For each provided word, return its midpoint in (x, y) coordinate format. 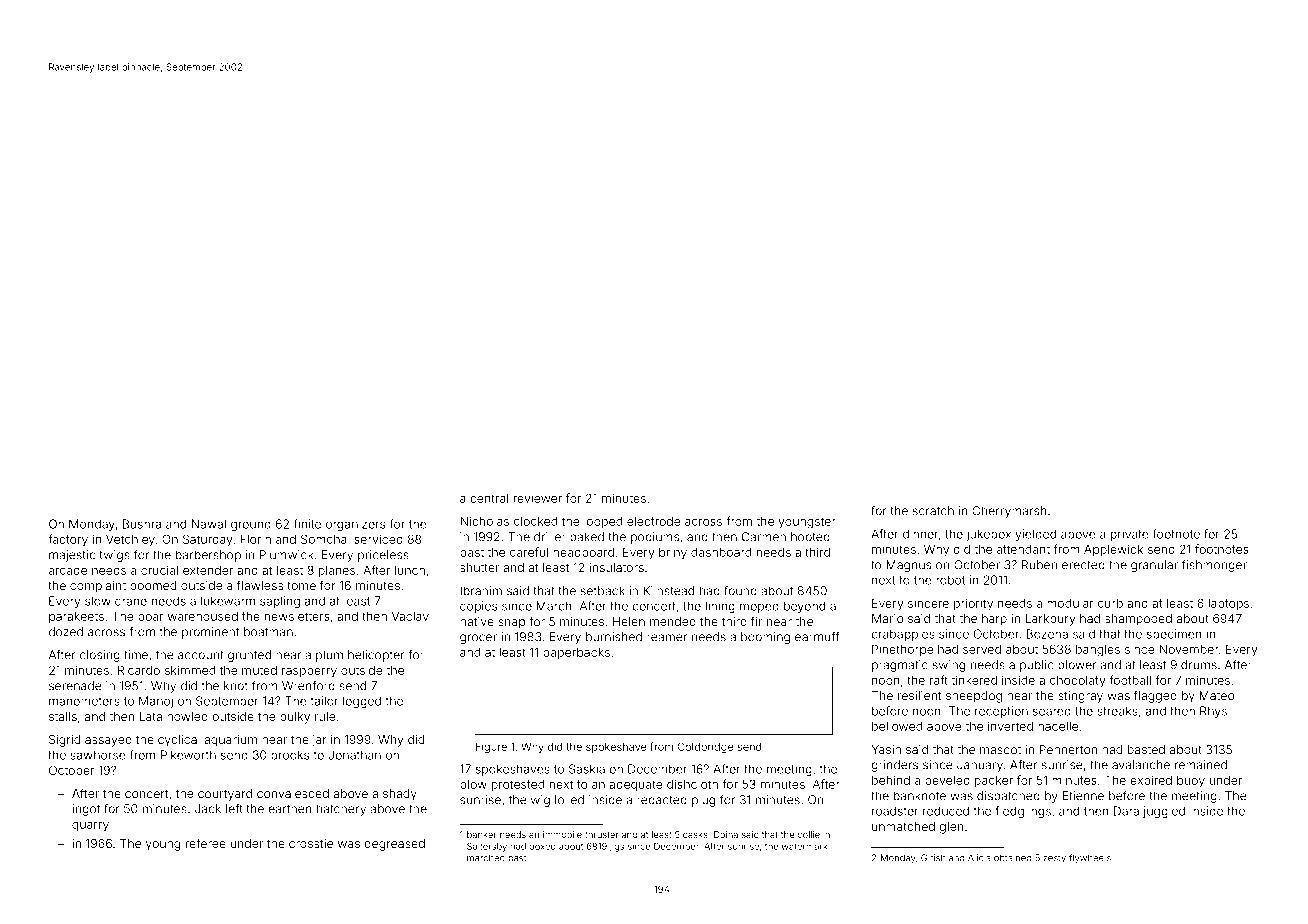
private (1130, 535)
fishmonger (1214, 566)
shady (400, 795)
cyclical (179, 741)
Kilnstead (668, 591)
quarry (90, 827)
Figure (491, 747)
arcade (68, 570)
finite (307, 524)
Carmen (764, 537)
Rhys (1213, 712)
